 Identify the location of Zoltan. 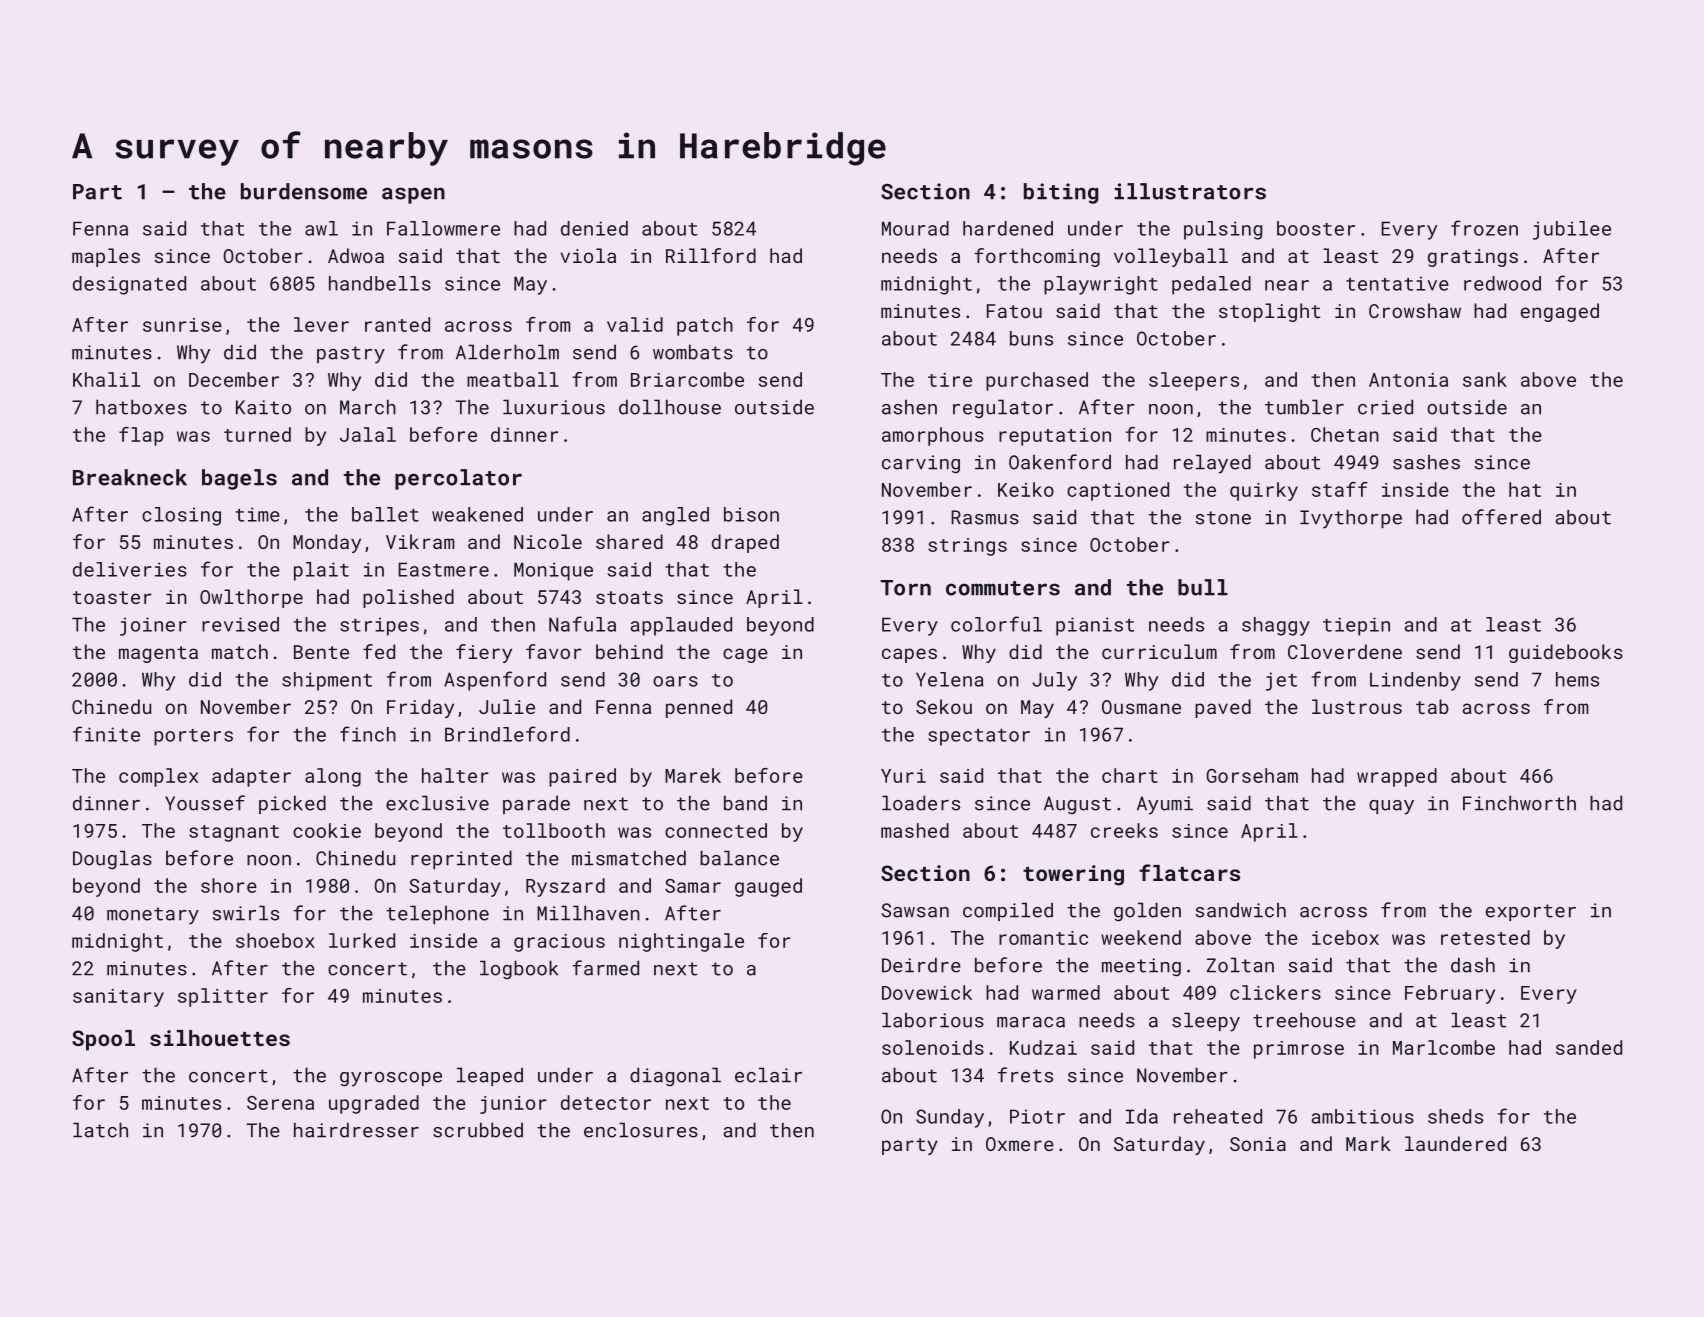
(1240, 965).
